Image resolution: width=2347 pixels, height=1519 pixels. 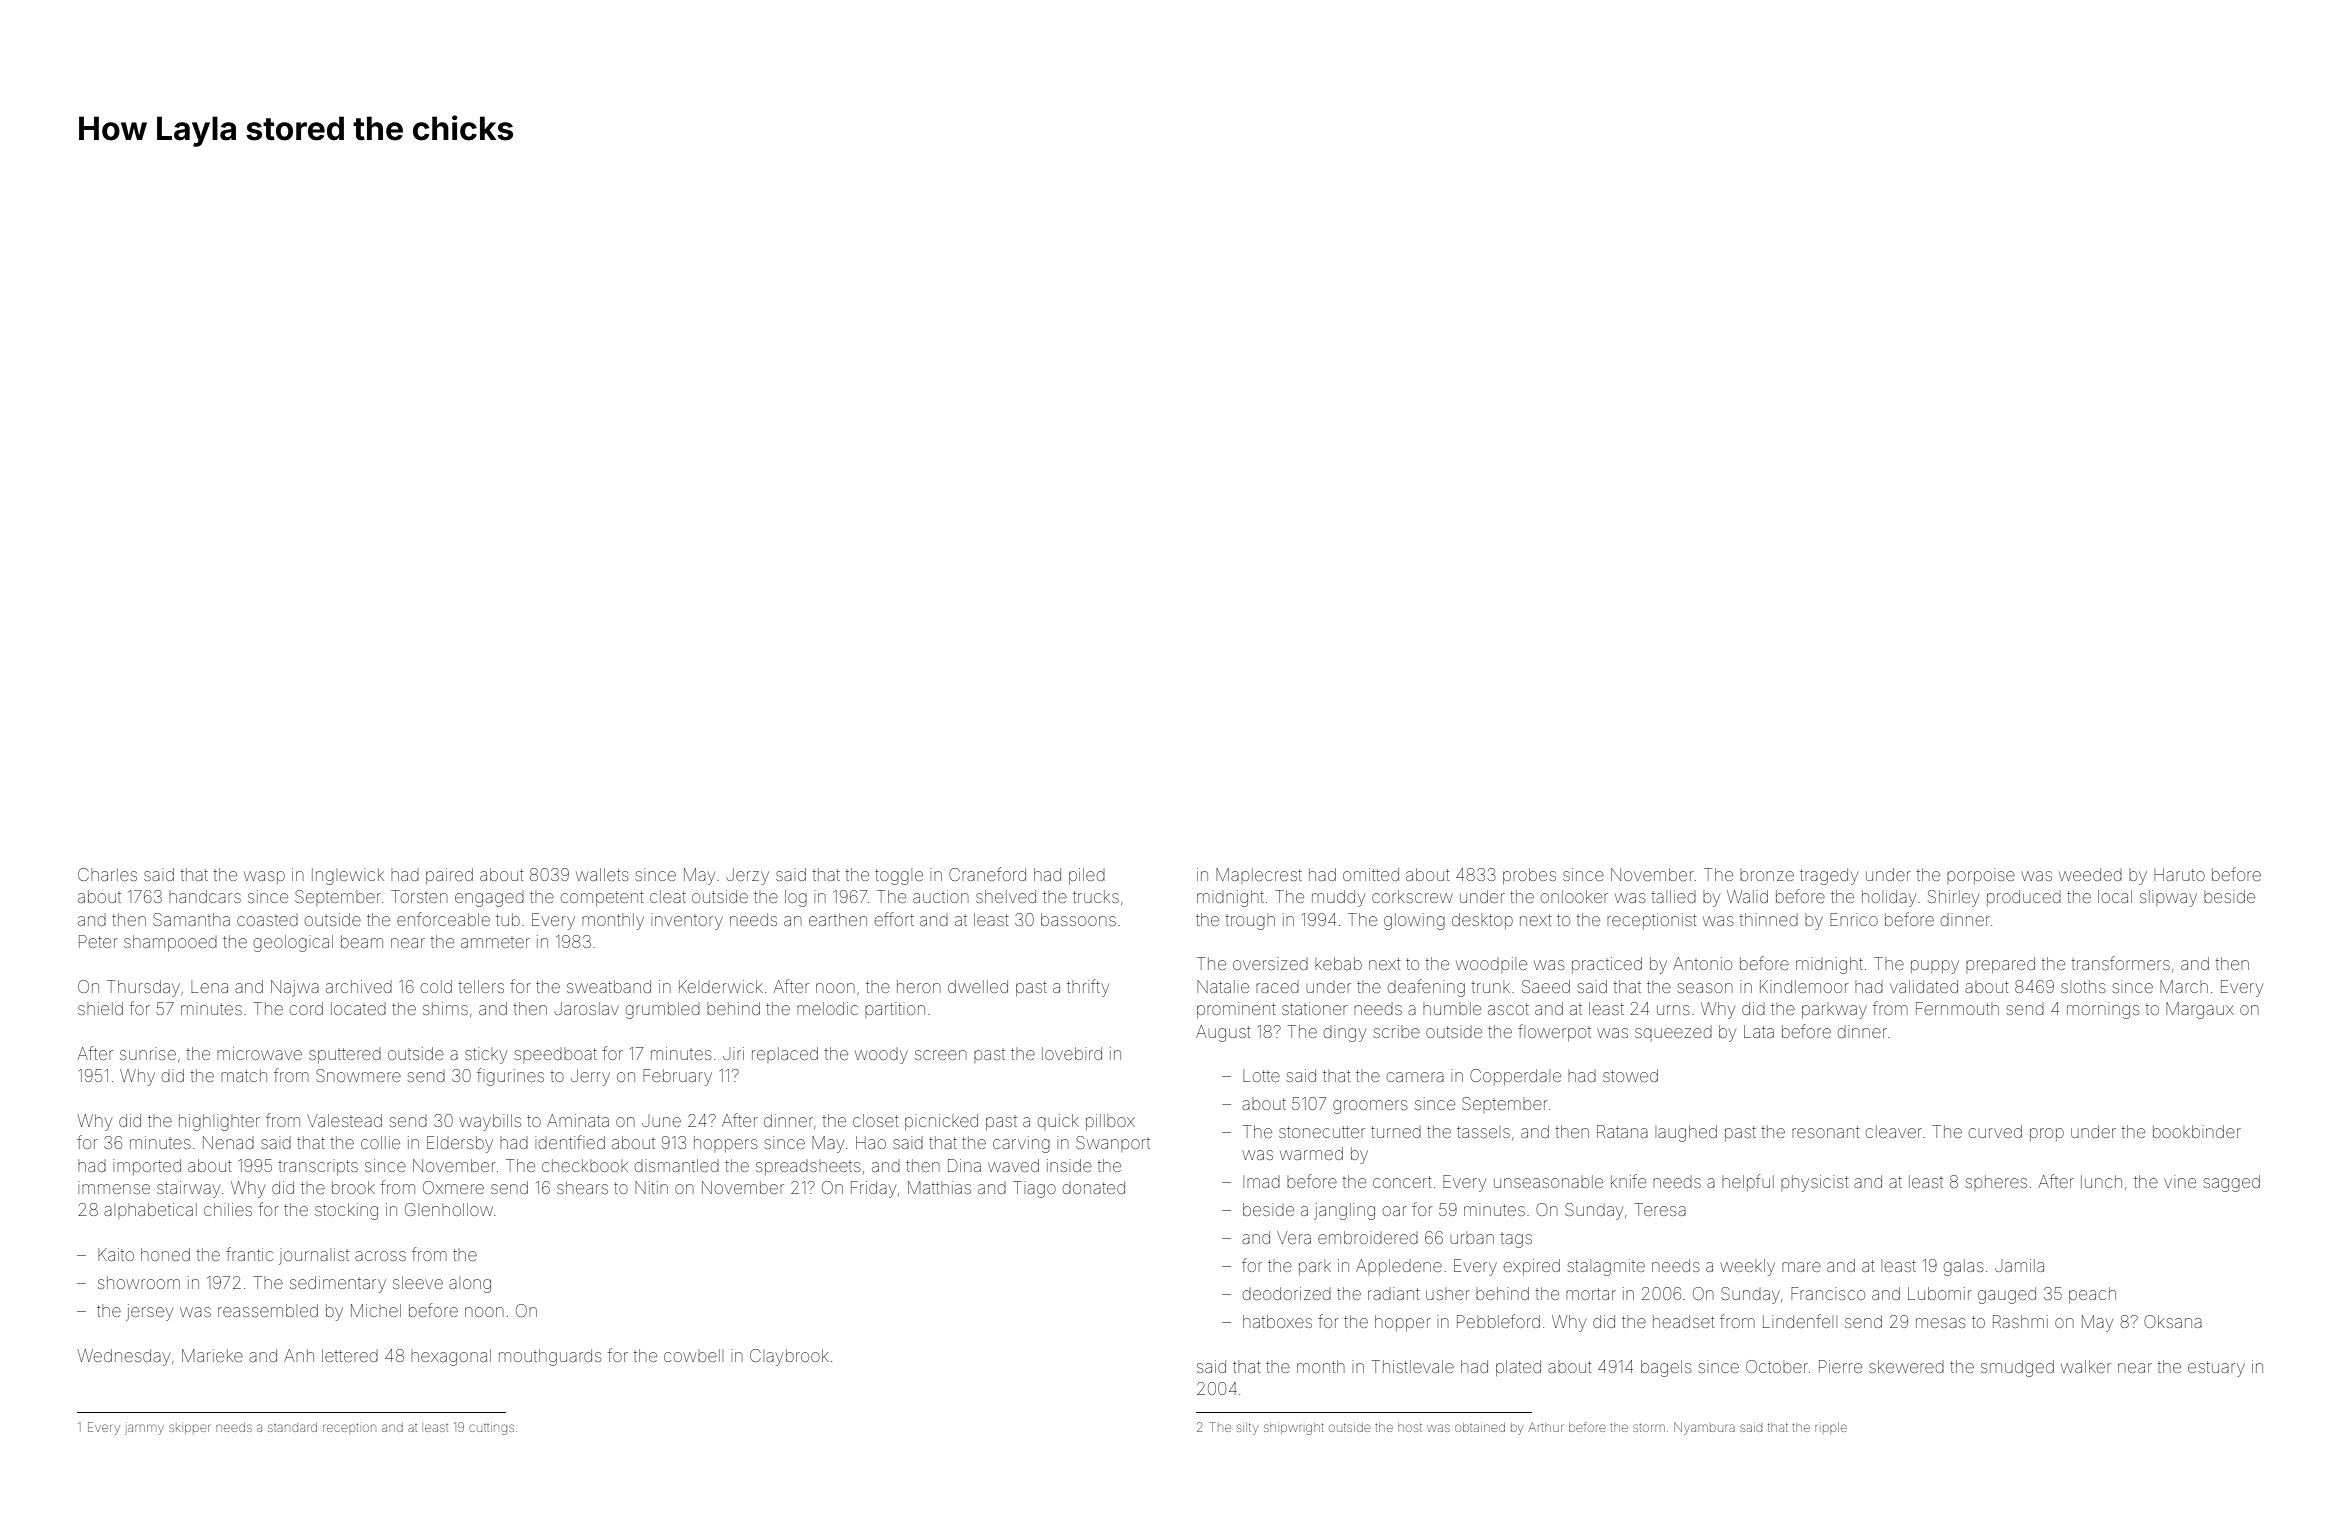 What do you see at coordinates (2019, 1265) in the screenshot?
I see `Jamila` at bounding box center [2019, 1265].
